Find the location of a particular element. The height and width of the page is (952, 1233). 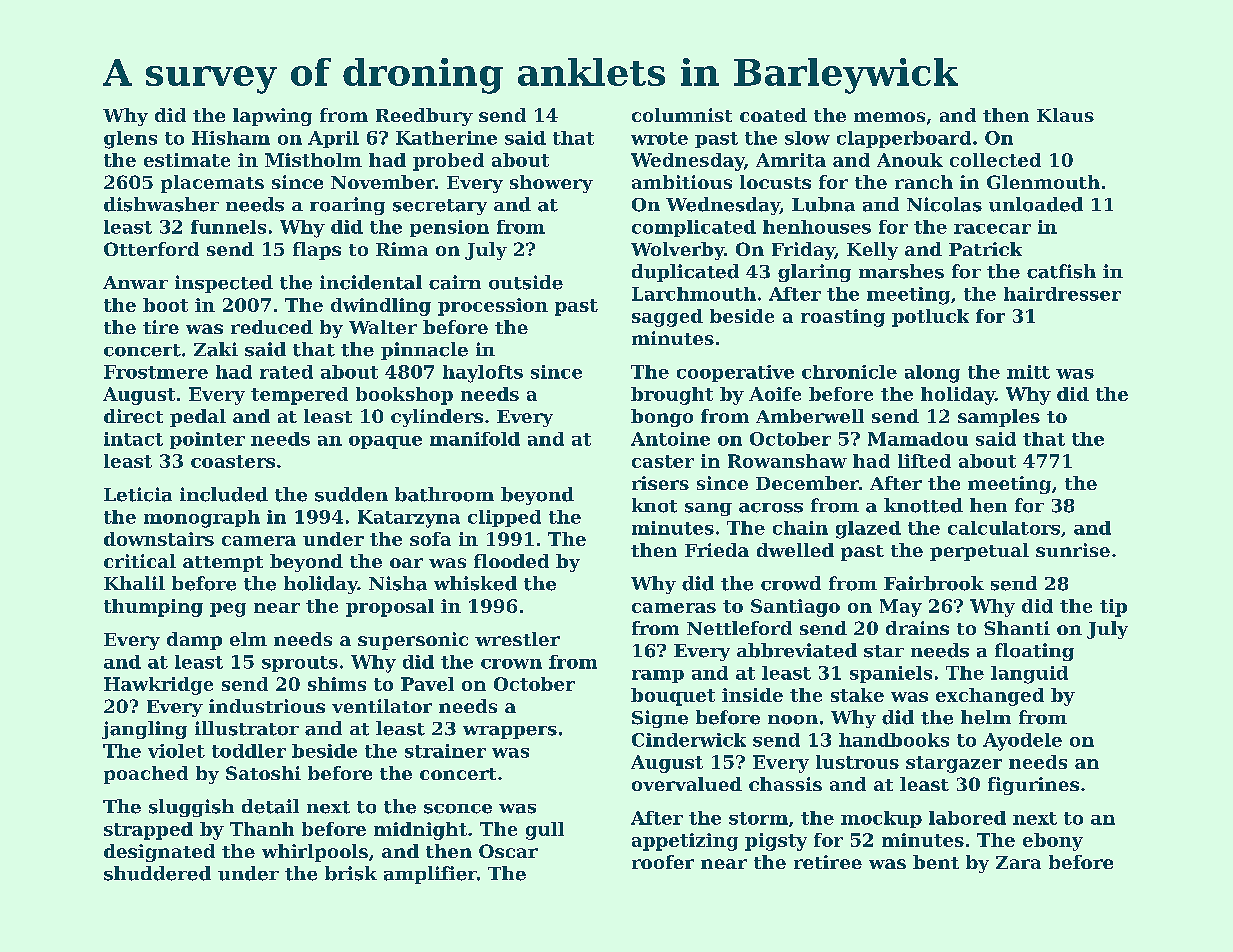

amplifier is located at coordinates (430, 875).
